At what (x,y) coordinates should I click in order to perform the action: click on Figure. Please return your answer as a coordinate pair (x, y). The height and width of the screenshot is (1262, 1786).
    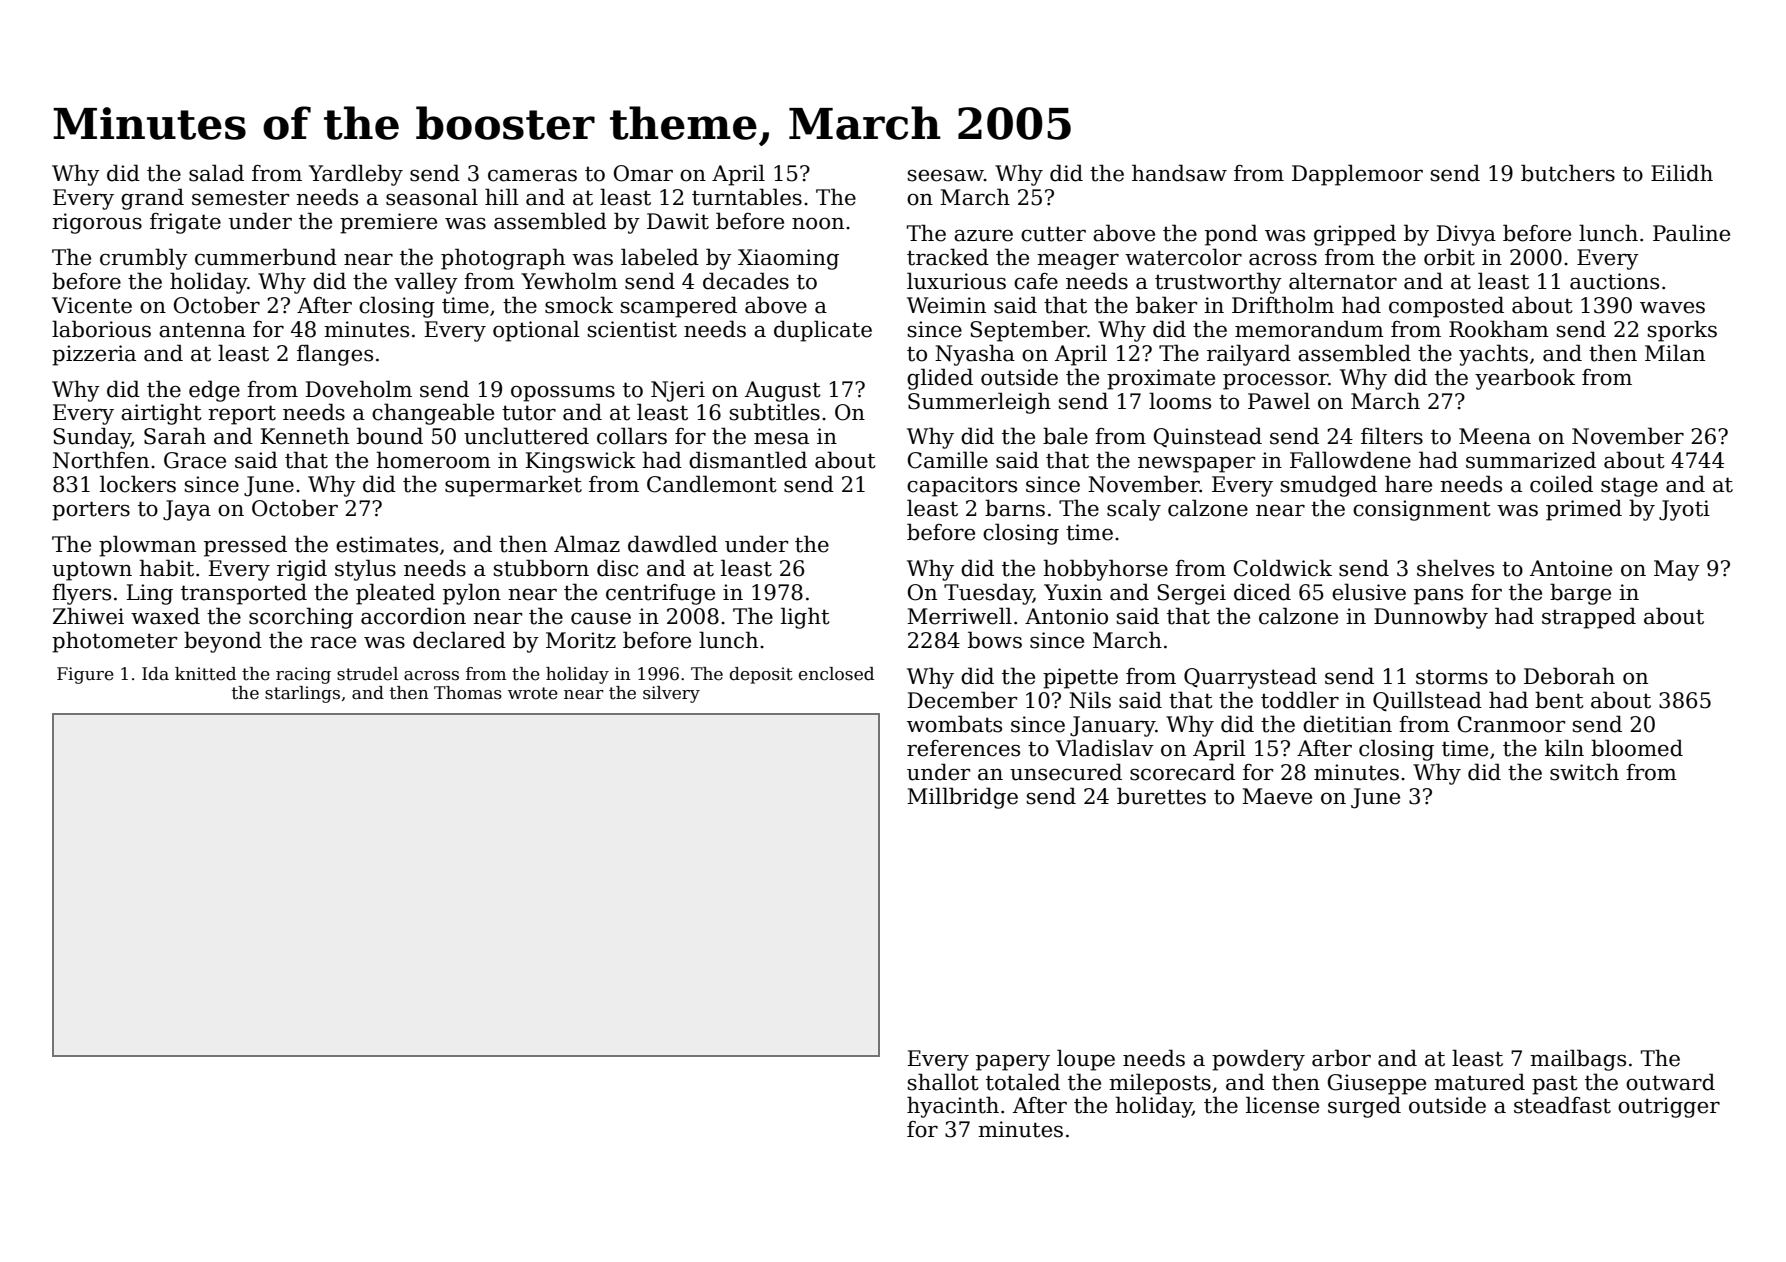
    Looking at the image, I should click on (85, 675).
